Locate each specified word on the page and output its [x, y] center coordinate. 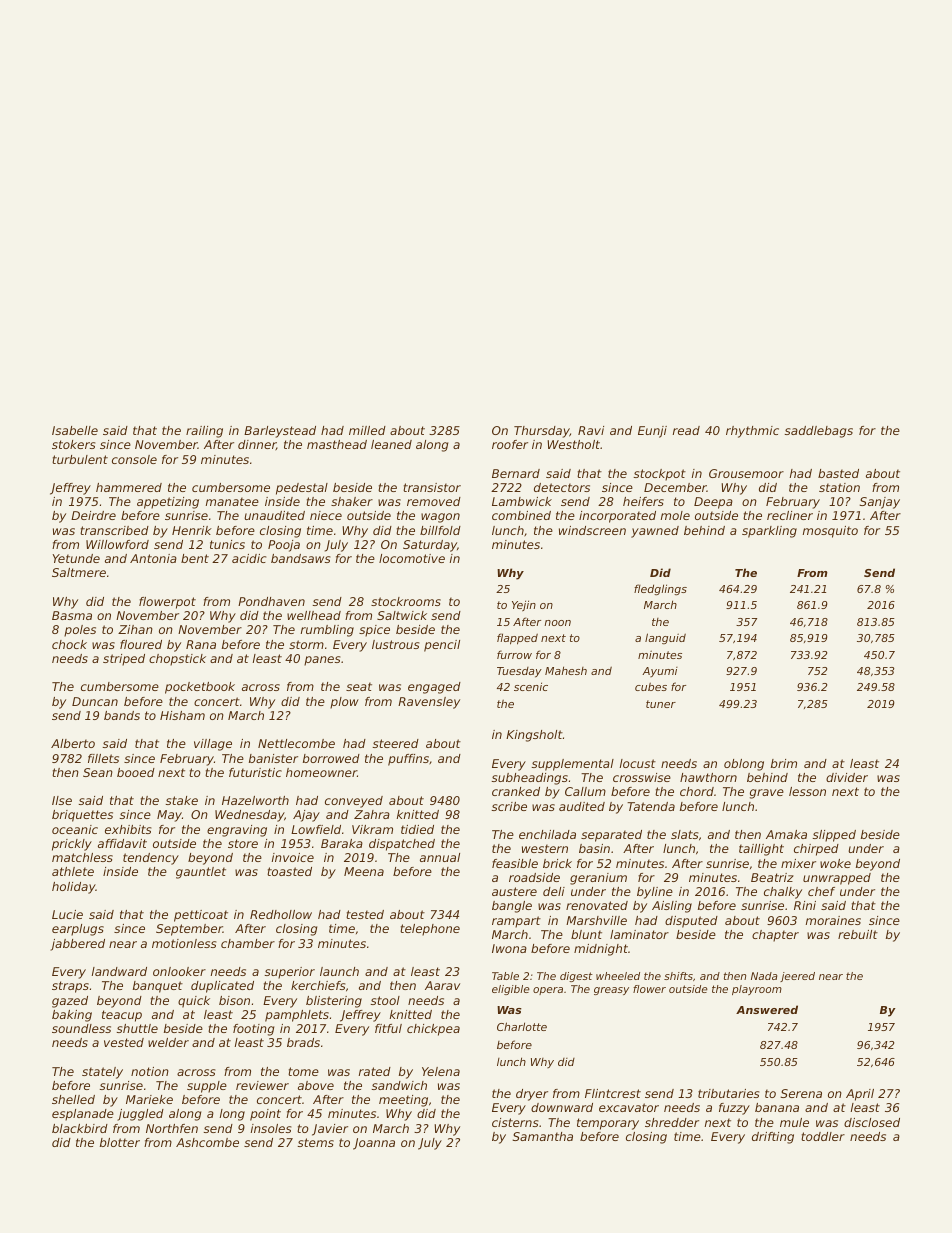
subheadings [530, 779]
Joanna [374, 1144]
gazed [70, 1002]
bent [195, 558]
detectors [562, 487]
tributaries [728, 1093]
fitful [388, 1028]
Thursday [542, 432]
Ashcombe [207, 1142]
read [686, 430]
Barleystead [280, 432]
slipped [834, 836]
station [839, 487]
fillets [103, 758]
